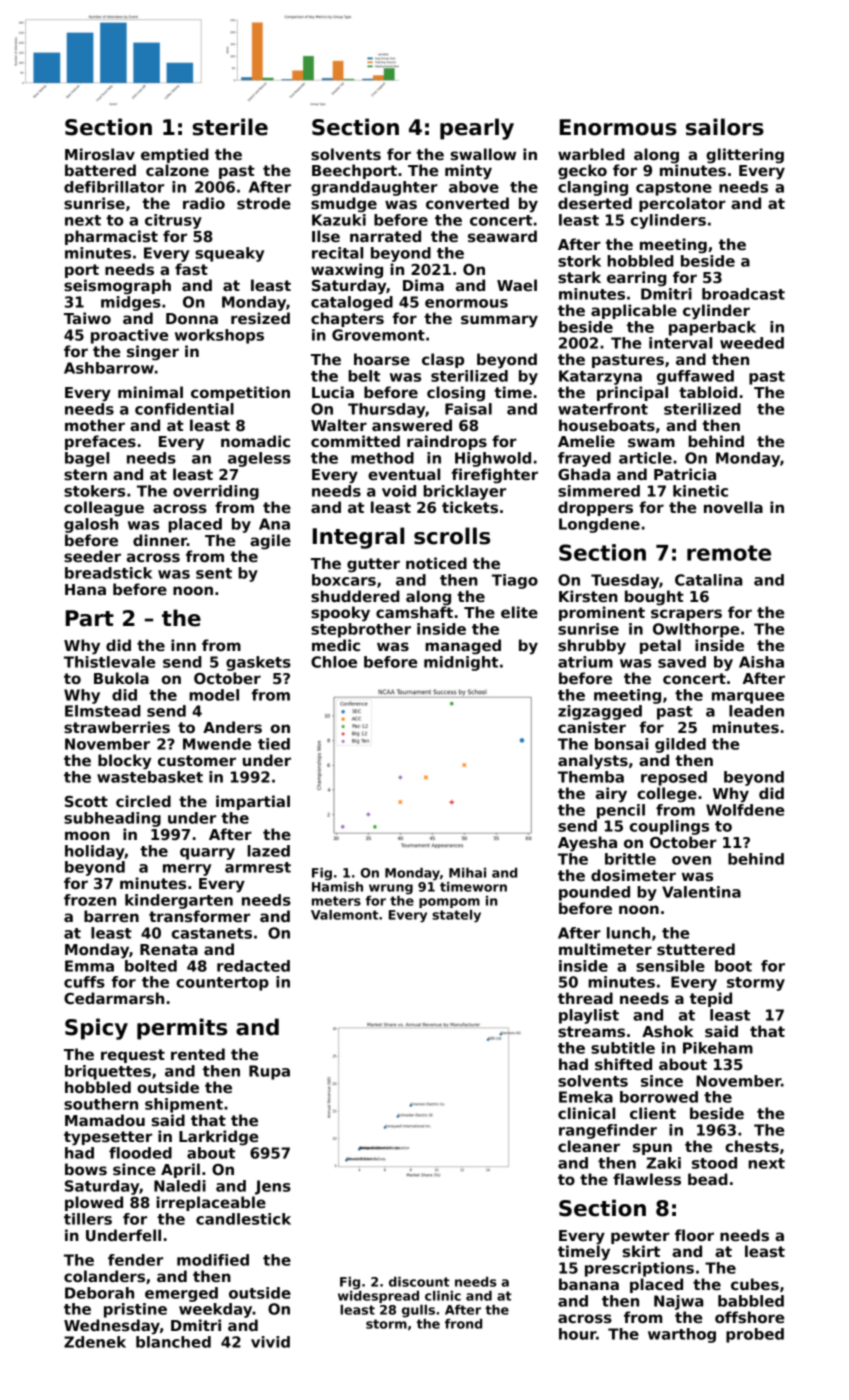 The image size is (849, 1400). Describe the element at coordinates (385, 236) in the screenshot. I see `narrated` at that location.
